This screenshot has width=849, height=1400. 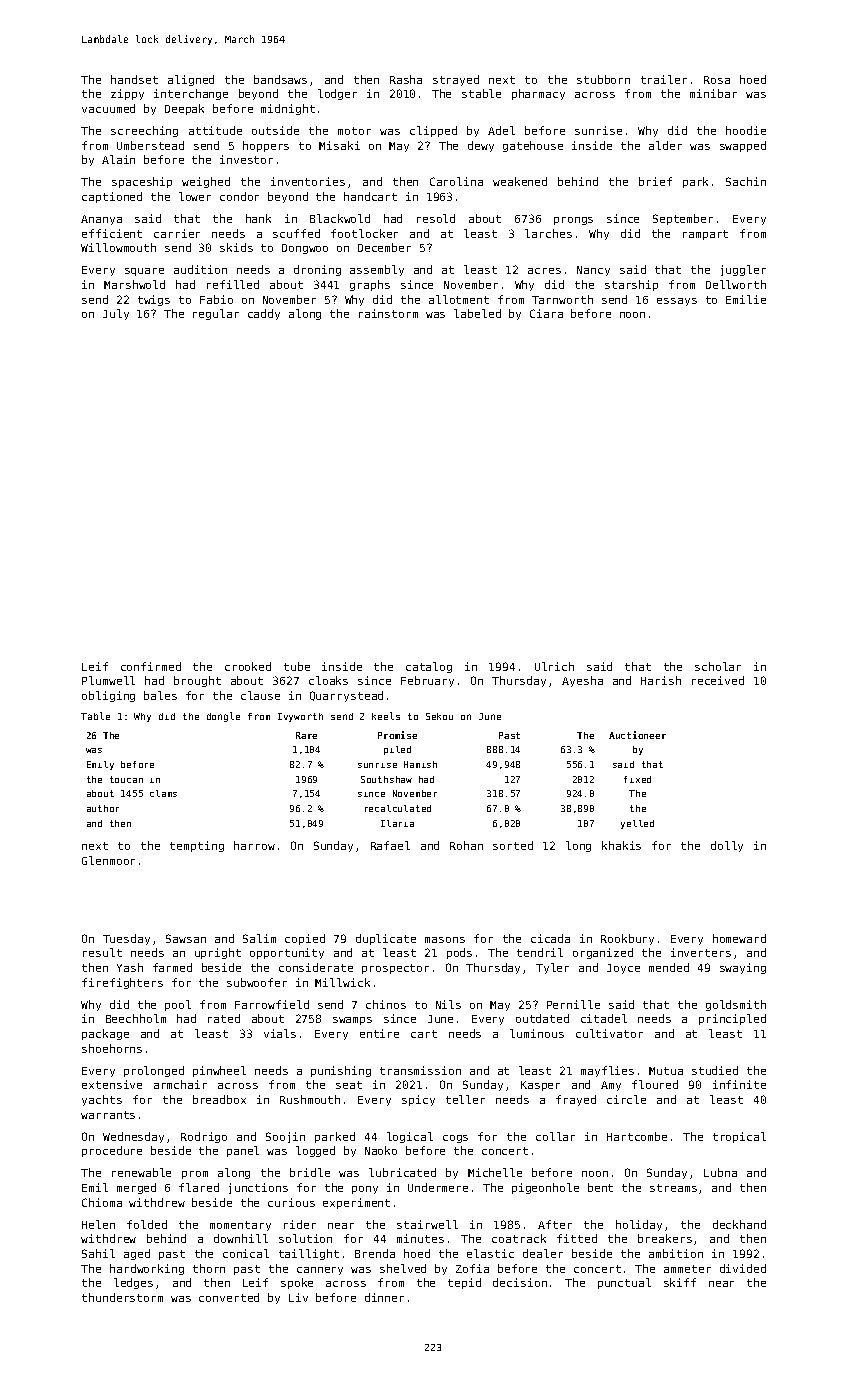 What do you see at coordinates (718, 666) in the screenshot?
I see `scholar` at bounding box center [718, 666].
